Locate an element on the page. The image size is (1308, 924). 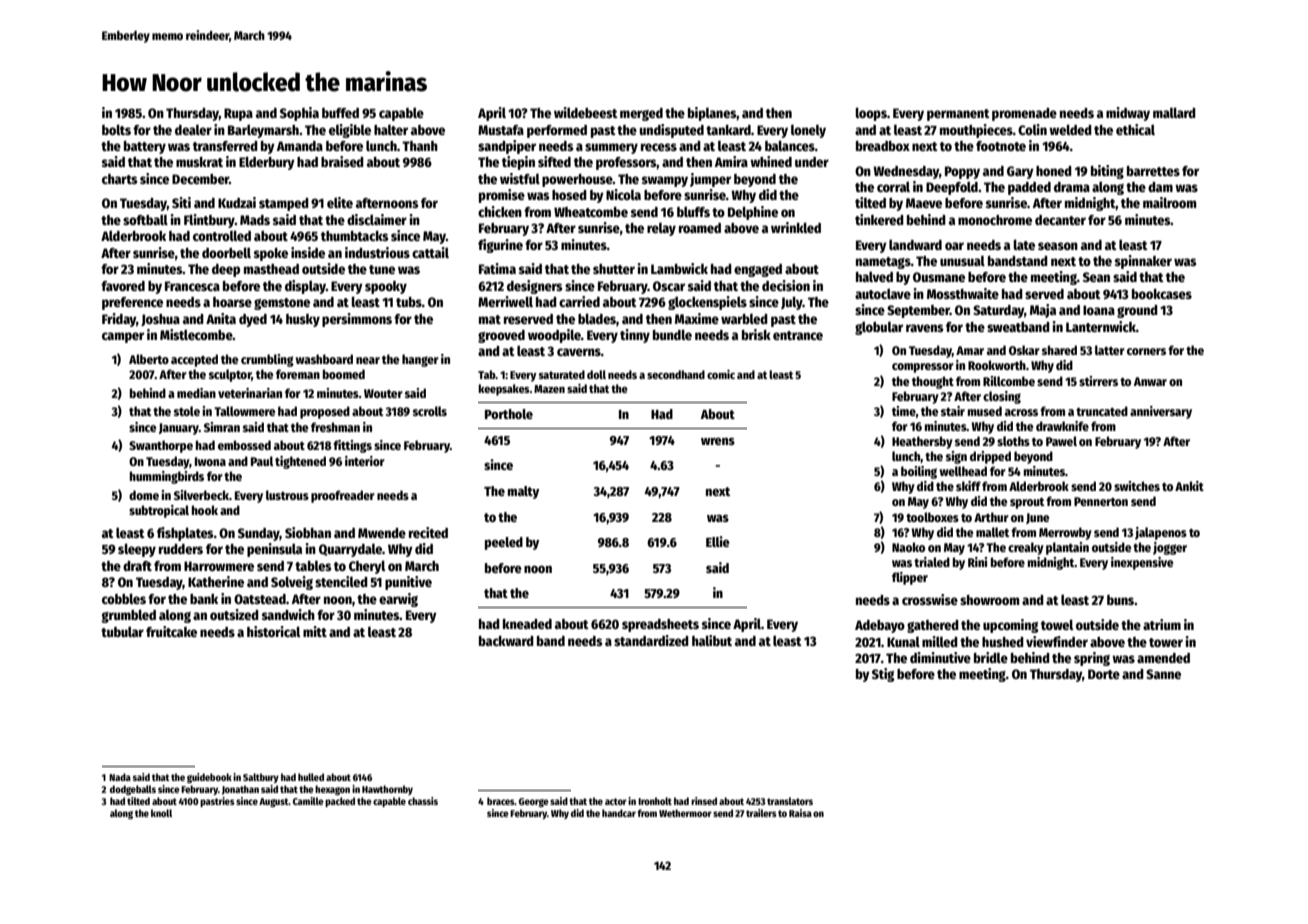
buffed is located at coordinates (340, 113).
